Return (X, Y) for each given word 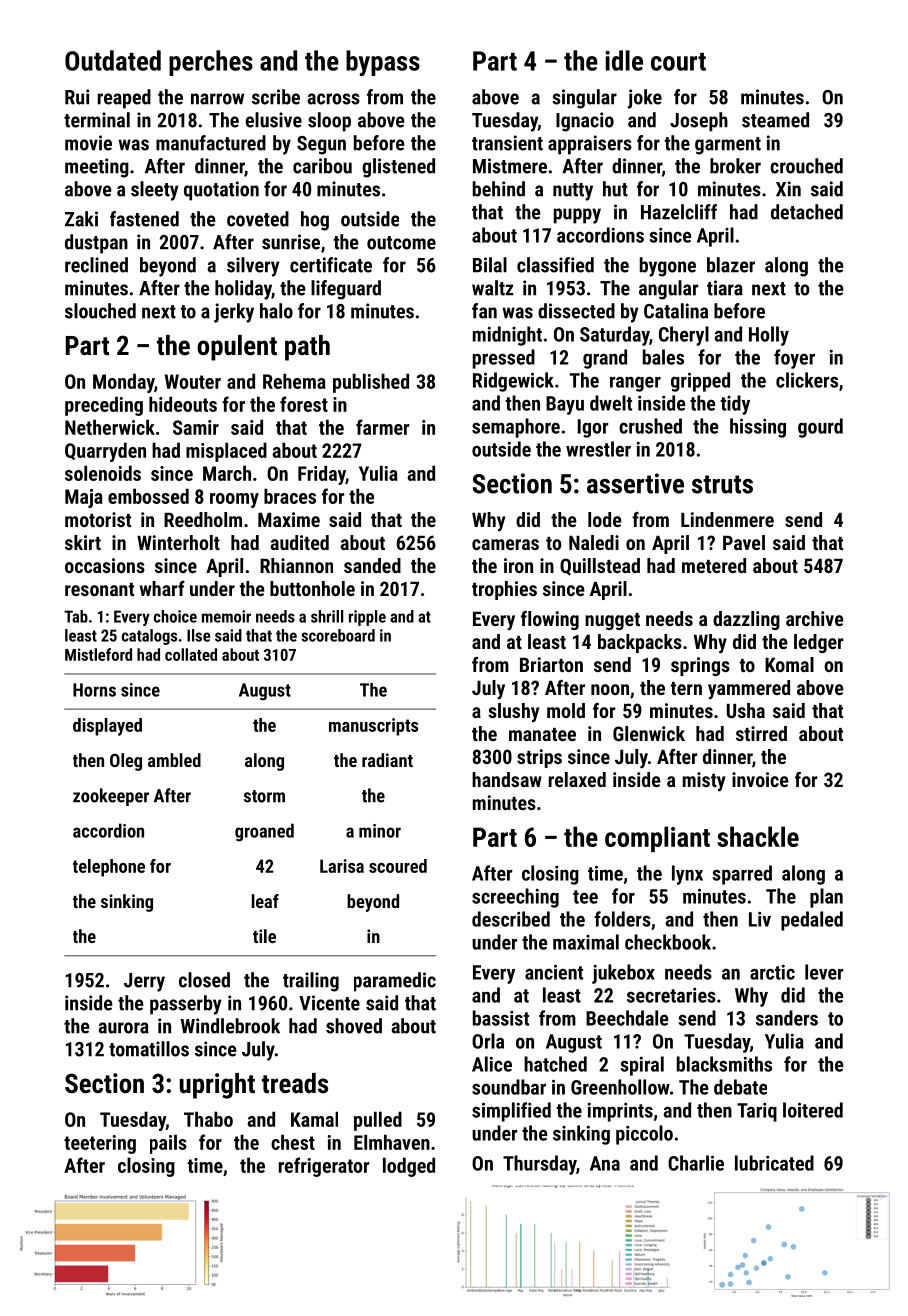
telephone (109, 868)
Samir (196, 427)
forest (304, 404)
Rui (77, 97)
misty (704, 781)
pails (168, 1144)
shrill (327, 616)
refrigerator (324, 1167)
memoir (226, 616)
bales (663, 357)
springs (700, 666)
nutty (573, 192)
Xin (788, 189)
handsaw (507, 779)
